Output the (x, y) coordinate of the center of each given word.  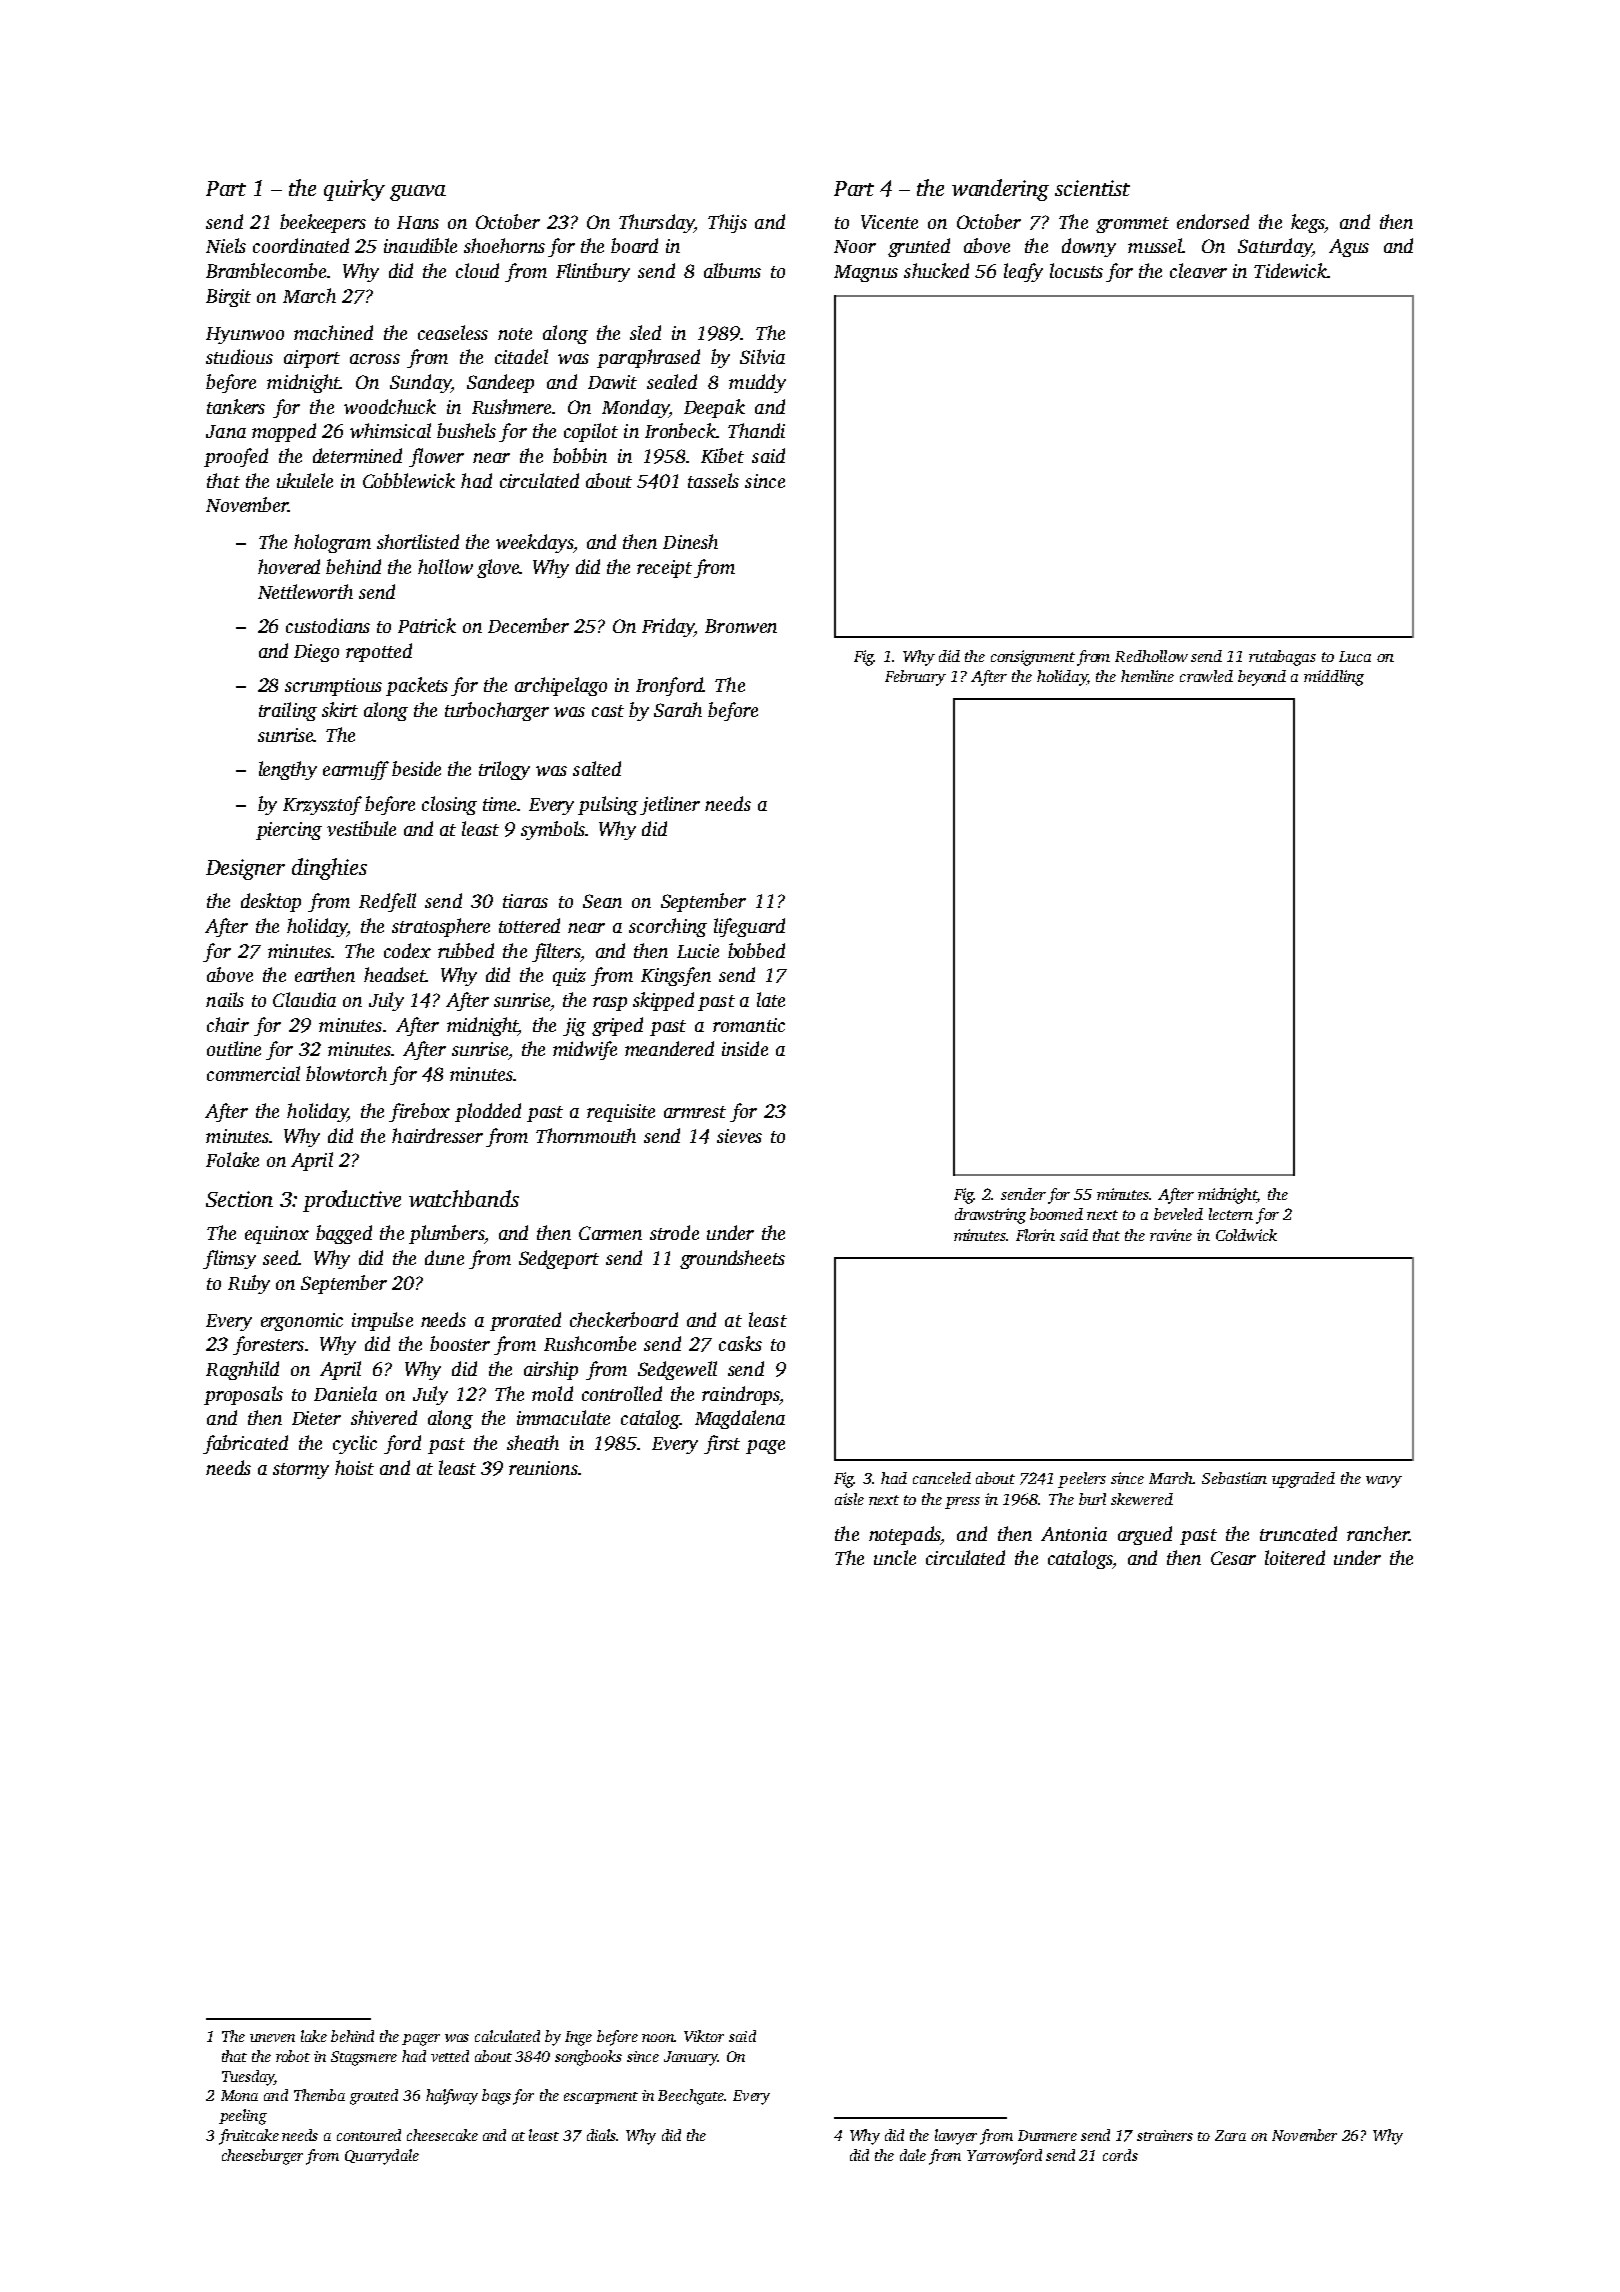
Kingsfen (676, 976)
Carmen (610, 1233)
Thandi (756, 430)
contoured (369, 2135)
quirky (354, 190)
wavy (1384, 1482)
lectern (1231, 1214)
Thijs (727, 223)
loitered (1295, 1557)
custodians (328, 625)
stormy (301, 1471)
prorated (525, 1321)
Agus (1349, 248)
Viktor (704, 2036)
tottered (529, 925)
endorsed (1213, 221)
